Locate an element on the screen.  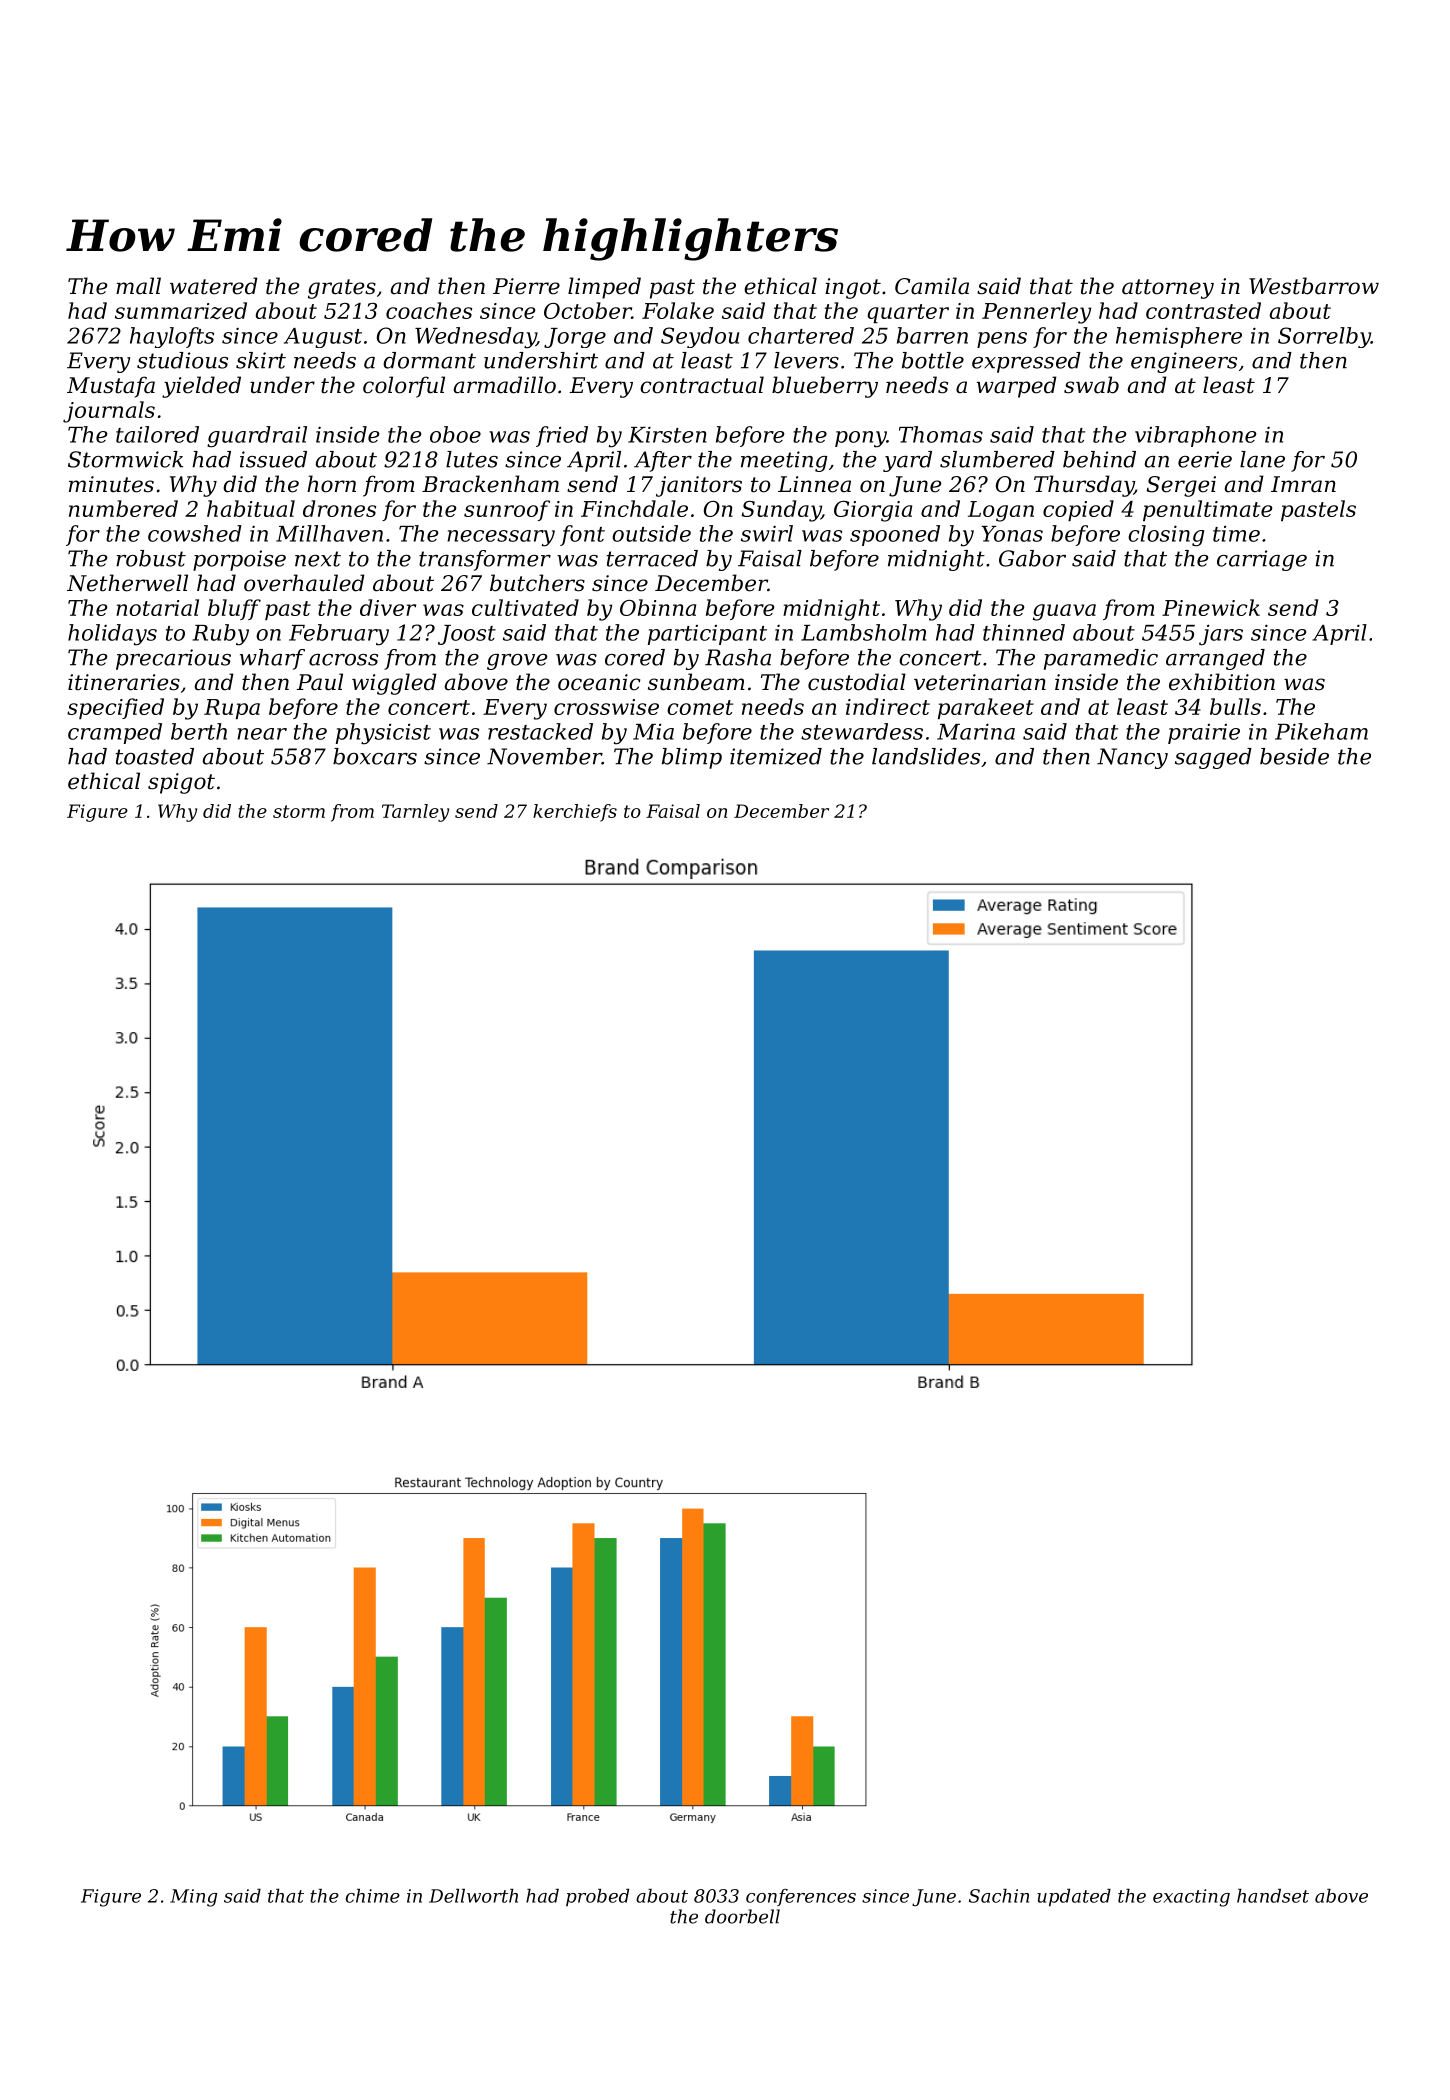
Folake is located at coordinates (678, 310).
